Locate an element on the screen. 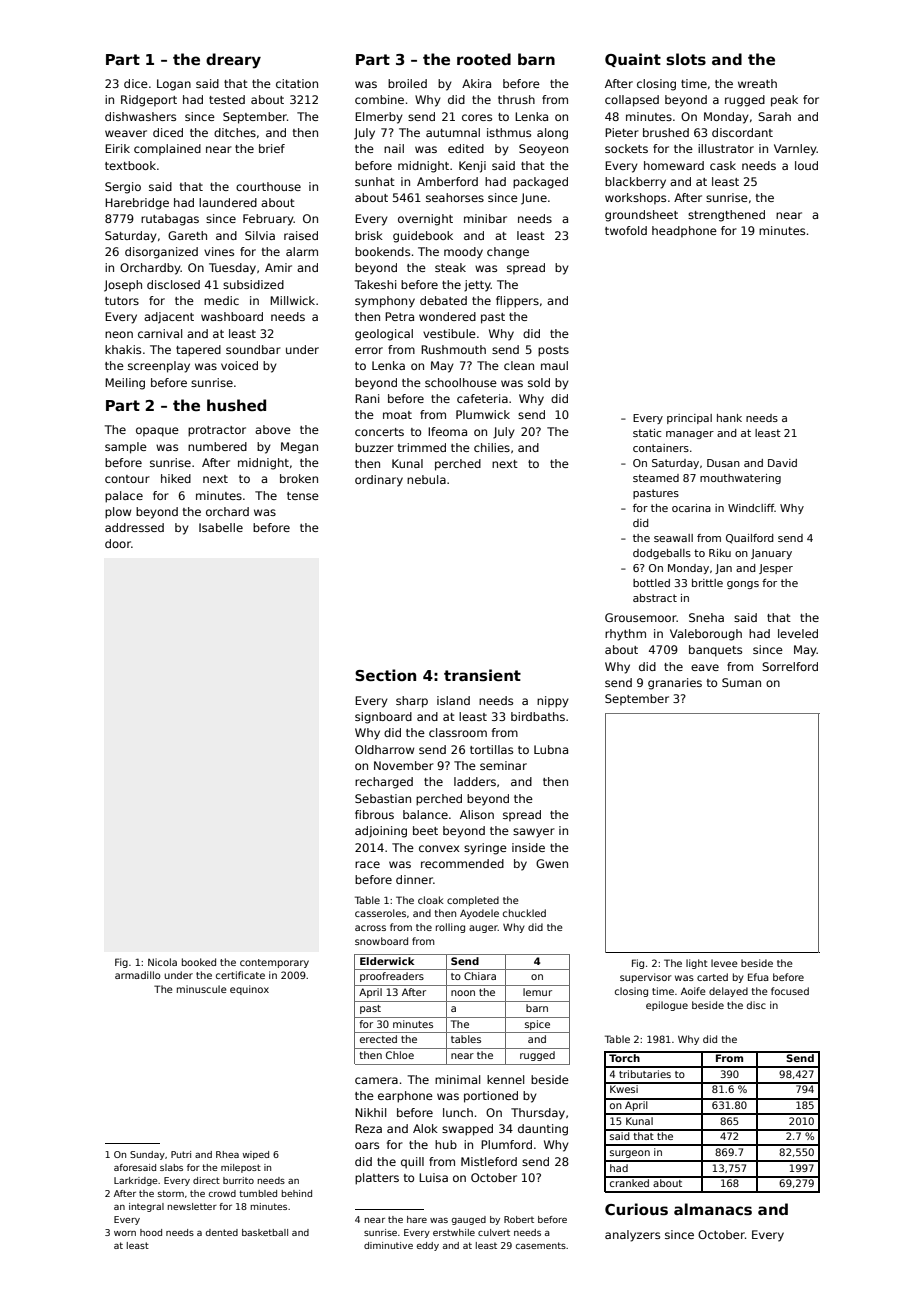 The image size is (924, 1308). leveled is located at coordinates (798, 633).
